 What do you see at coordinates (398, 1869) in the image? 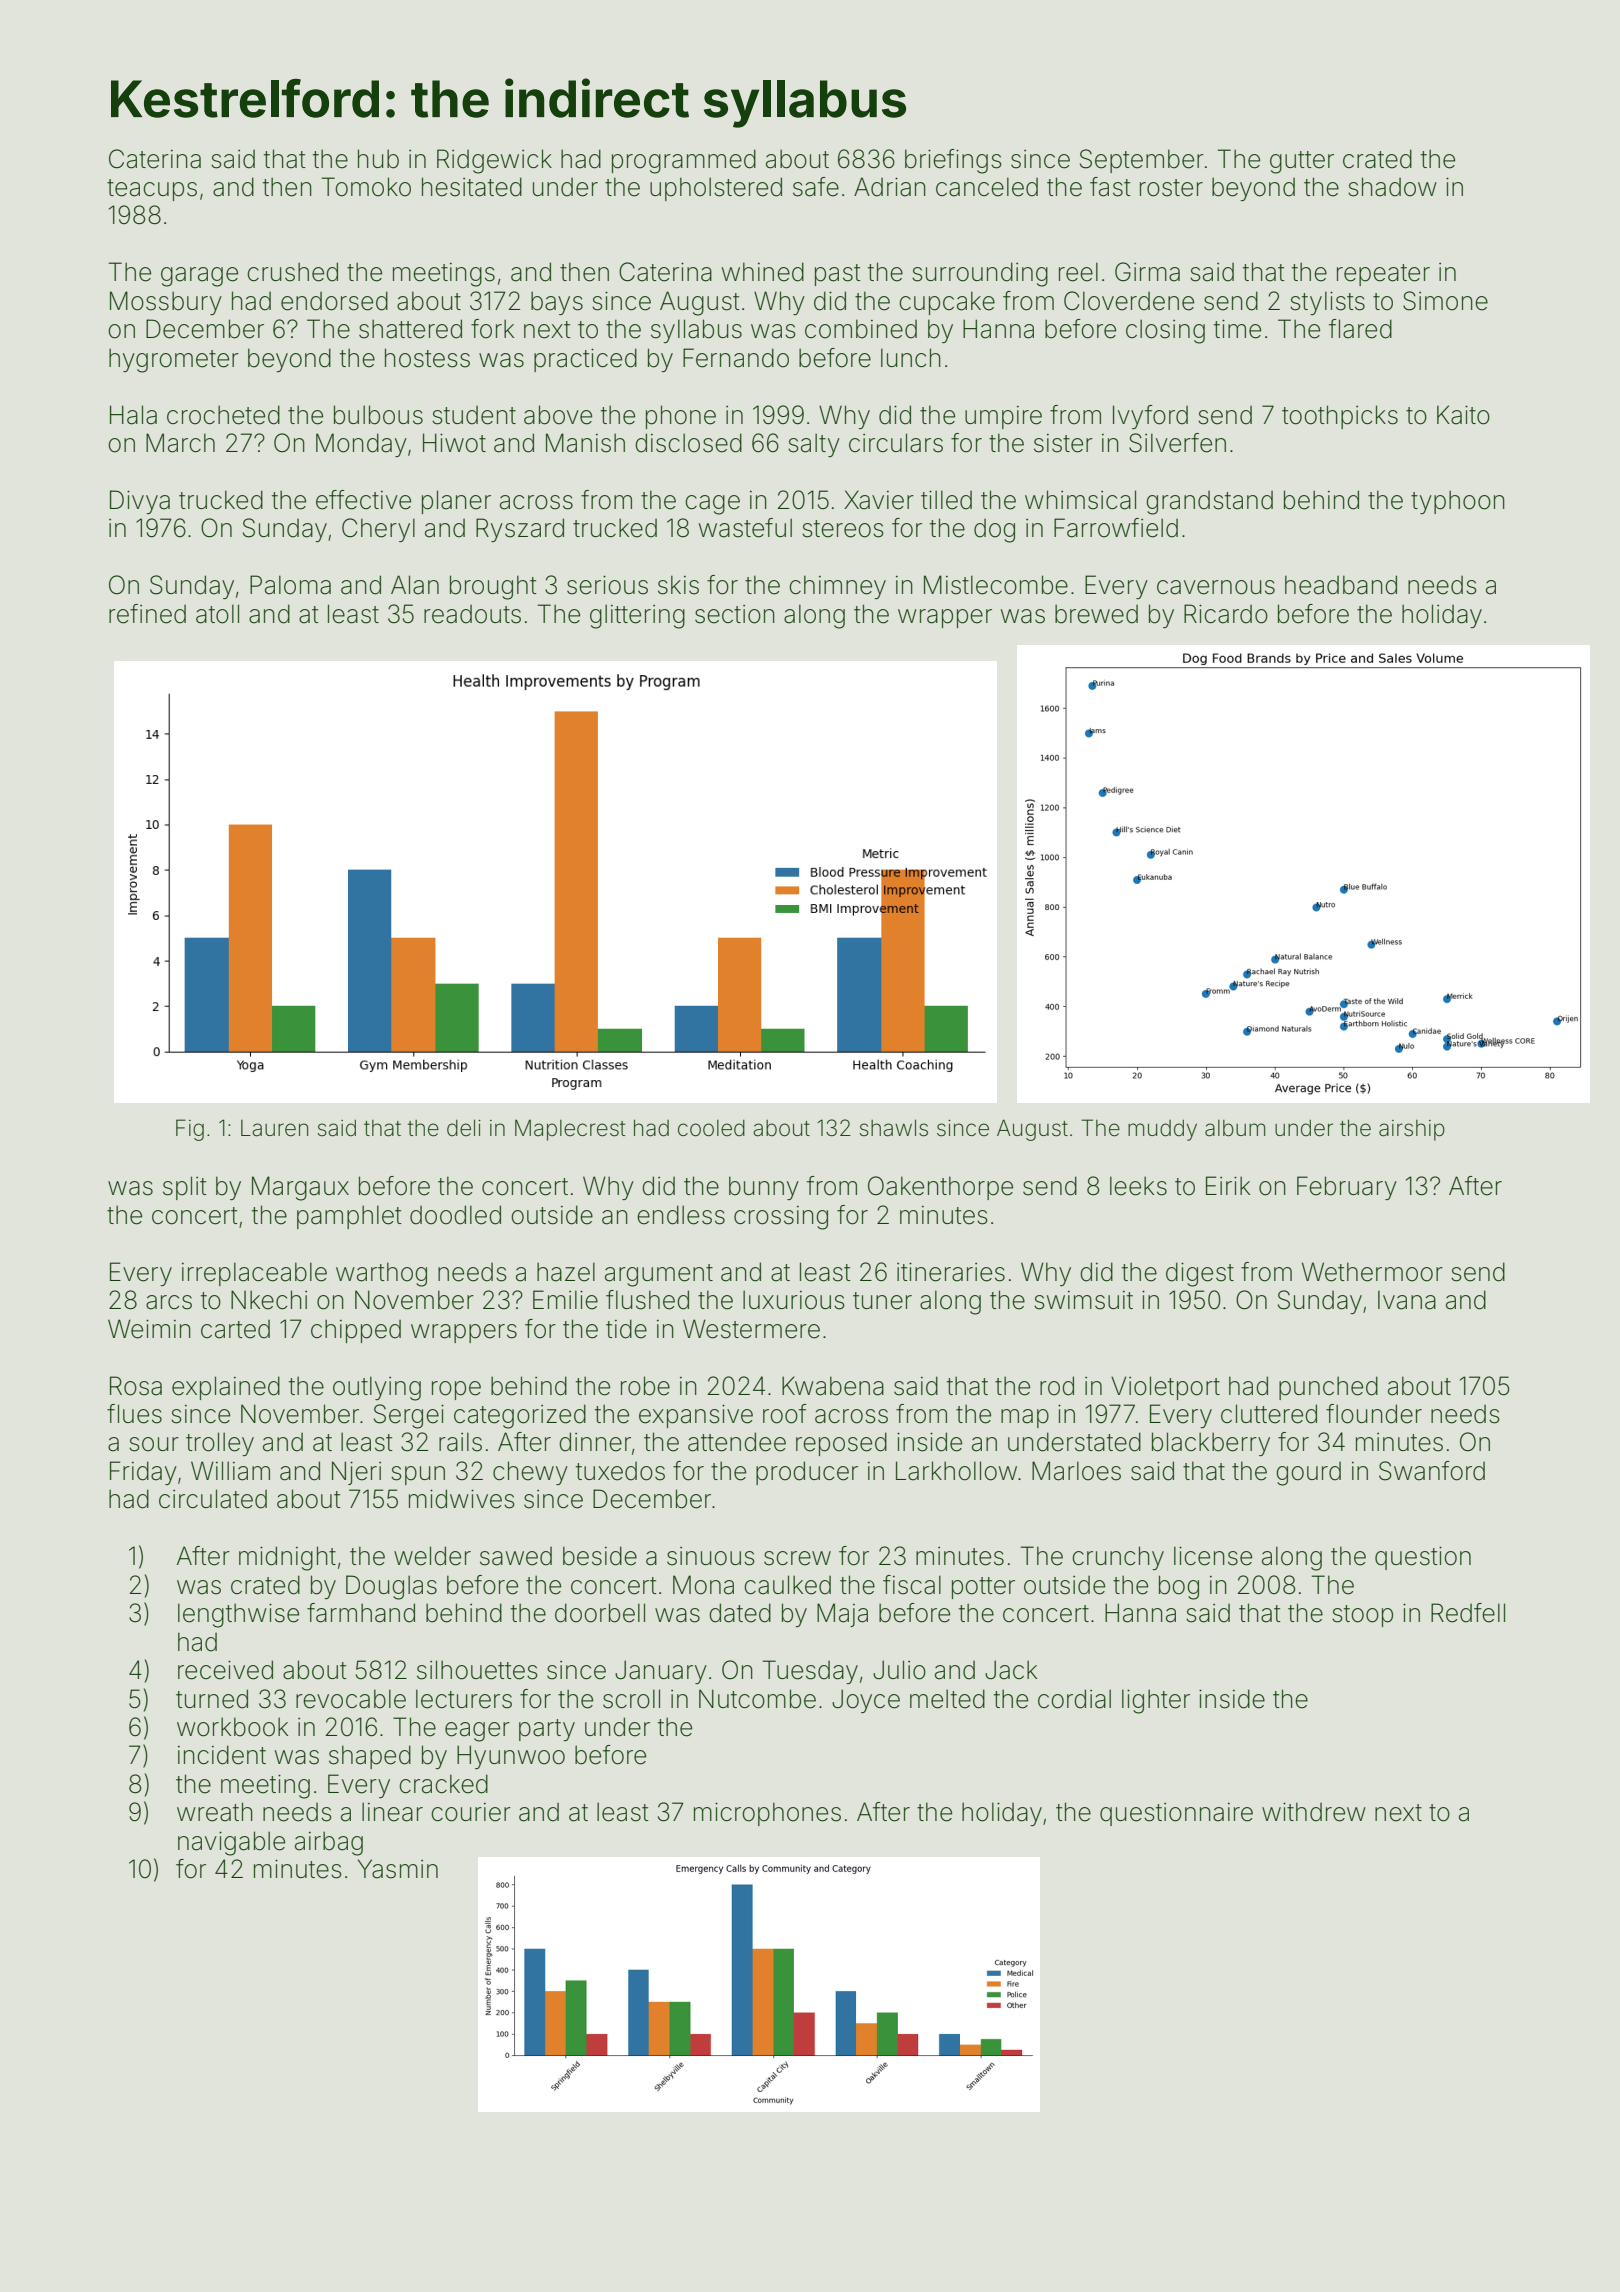
I see `Yasmin` at bounding box center [398, 1869].
